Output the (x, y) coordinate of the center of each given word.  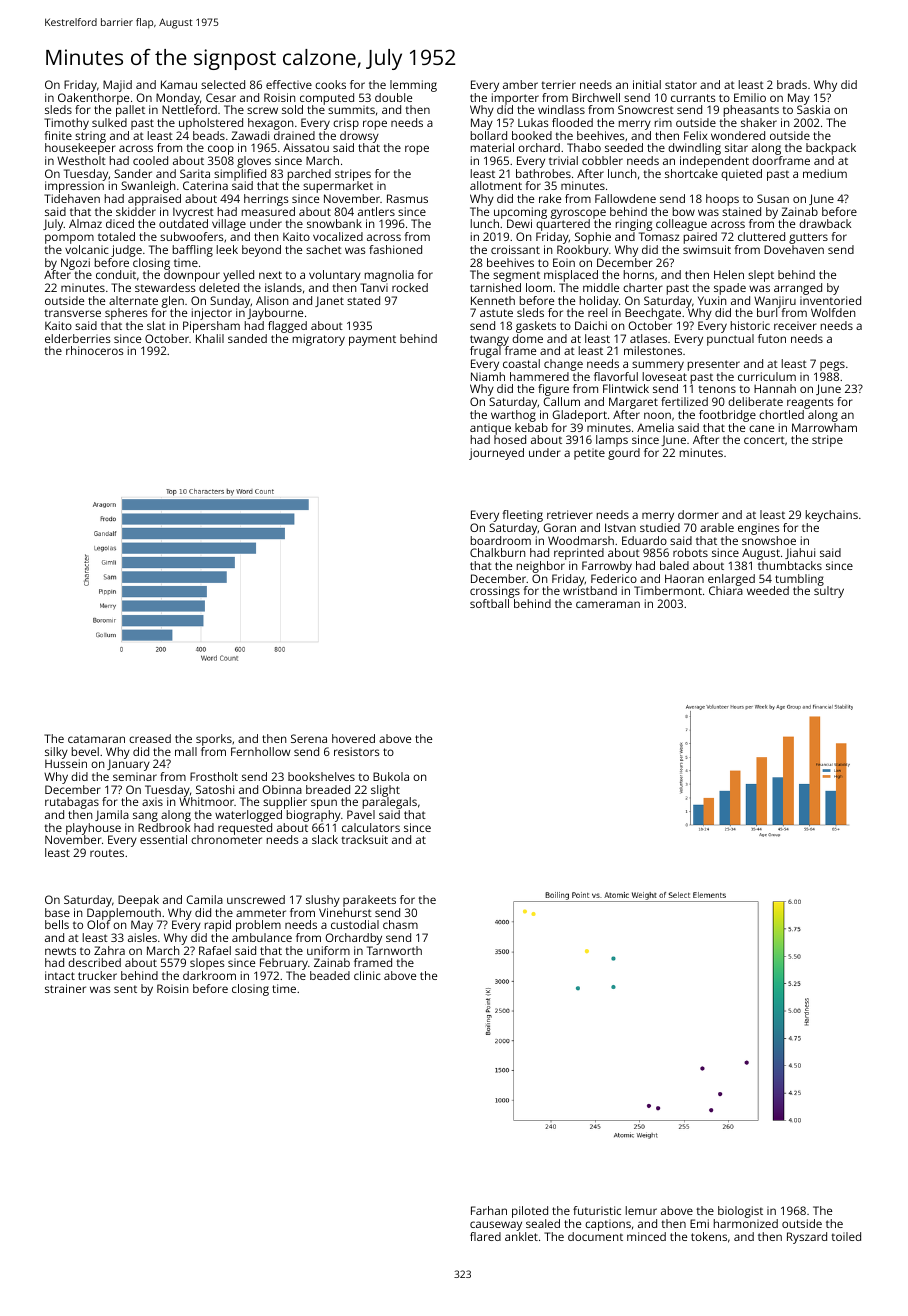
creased (150, 738)
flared (485, 1236)
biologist (740, 1212)
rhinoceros (95, 350)
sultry (829, 592)
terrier (558, 84)
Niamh (488, 376)
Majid (117, 86)
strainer (65, 988)
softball (489, 603)
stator (681, 85)
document (595, 1236)
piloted (530, 1212)
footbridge (727, 416)
